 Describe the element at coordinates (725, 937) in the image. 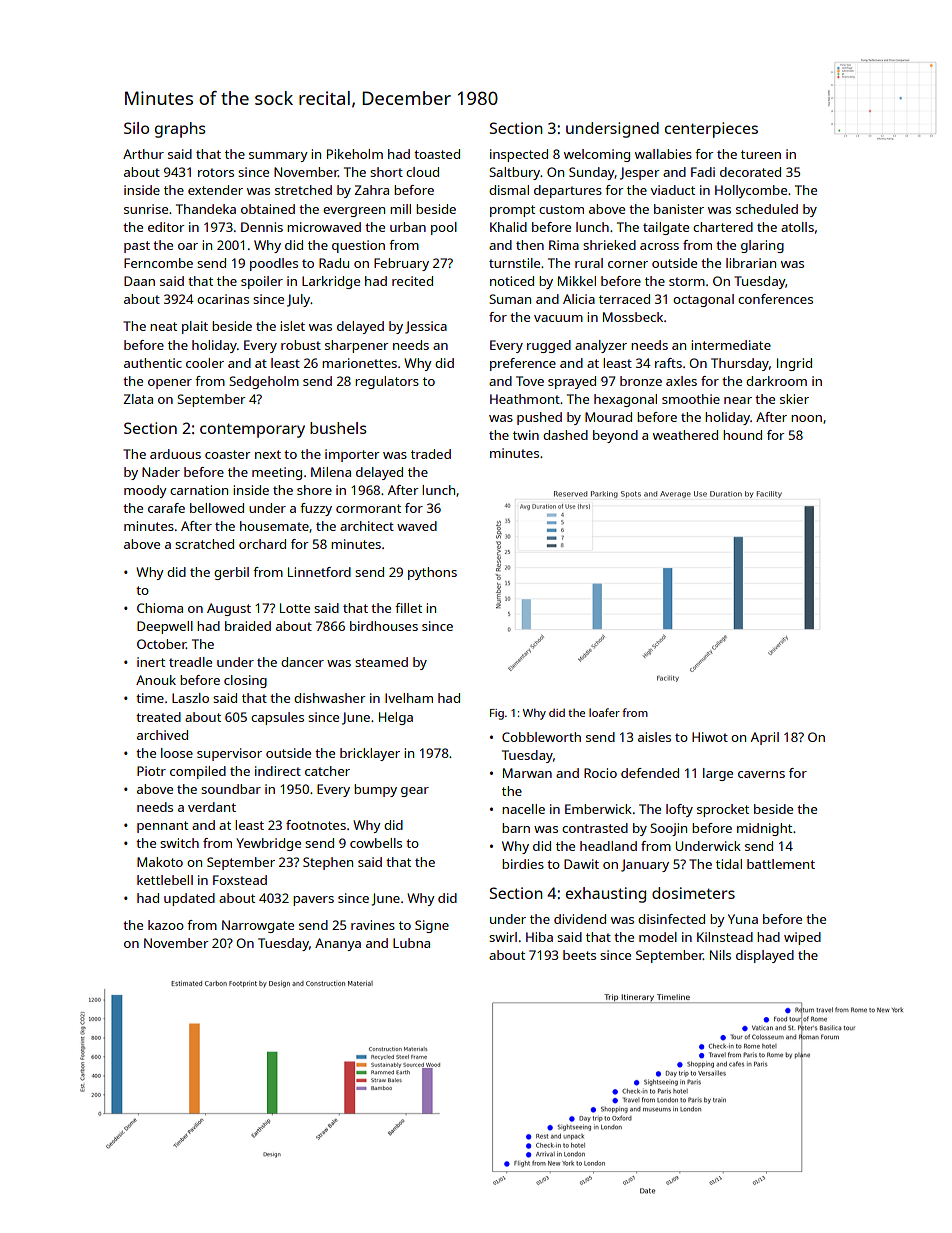

I see `Kilnstead` at that location.
